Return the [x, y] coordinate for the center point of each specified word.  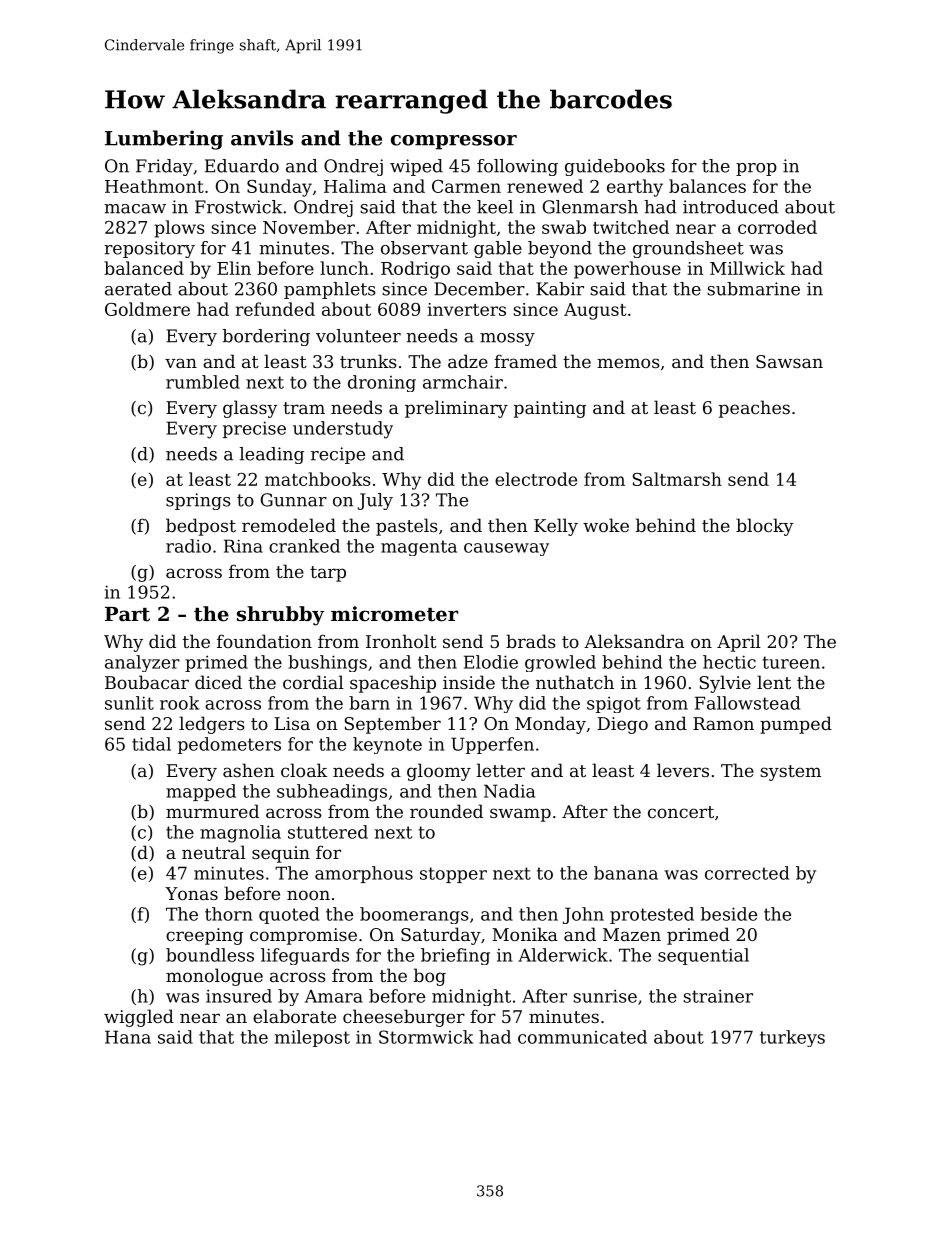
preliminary [456, 409]
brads [531, 641]
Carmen [466, 186]
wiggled [139, 1018]
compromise [303, 936]
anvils [262, 138]
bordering [266, 337]
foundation [264, 641]
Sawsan [789, 361]
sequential [703, 956]
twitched [631, 227]
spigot [614, 704]
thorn [229, 914]
